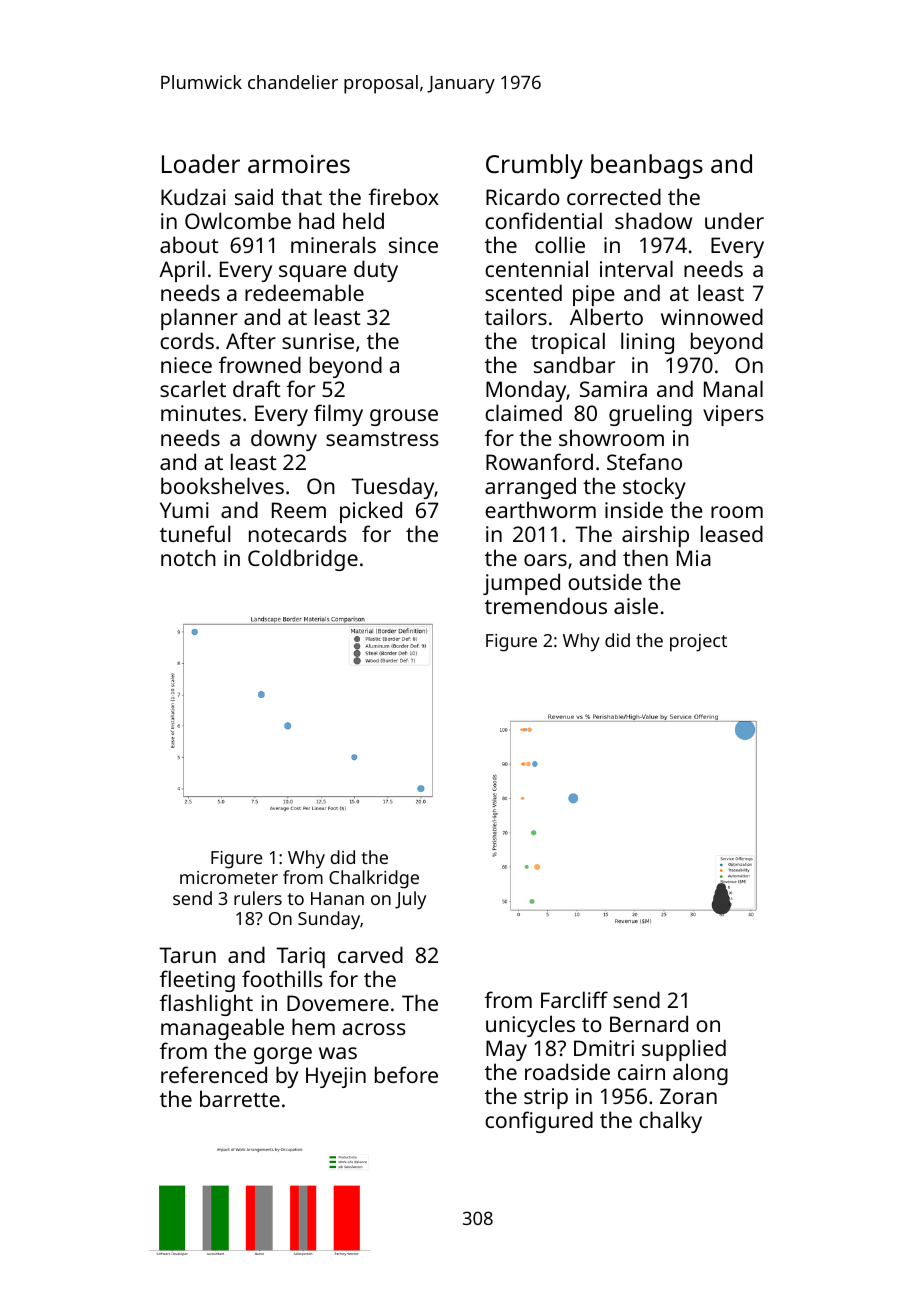  Describe the element at coordinates (238, 220) in the page. I see `Owlcombe` at that location.
